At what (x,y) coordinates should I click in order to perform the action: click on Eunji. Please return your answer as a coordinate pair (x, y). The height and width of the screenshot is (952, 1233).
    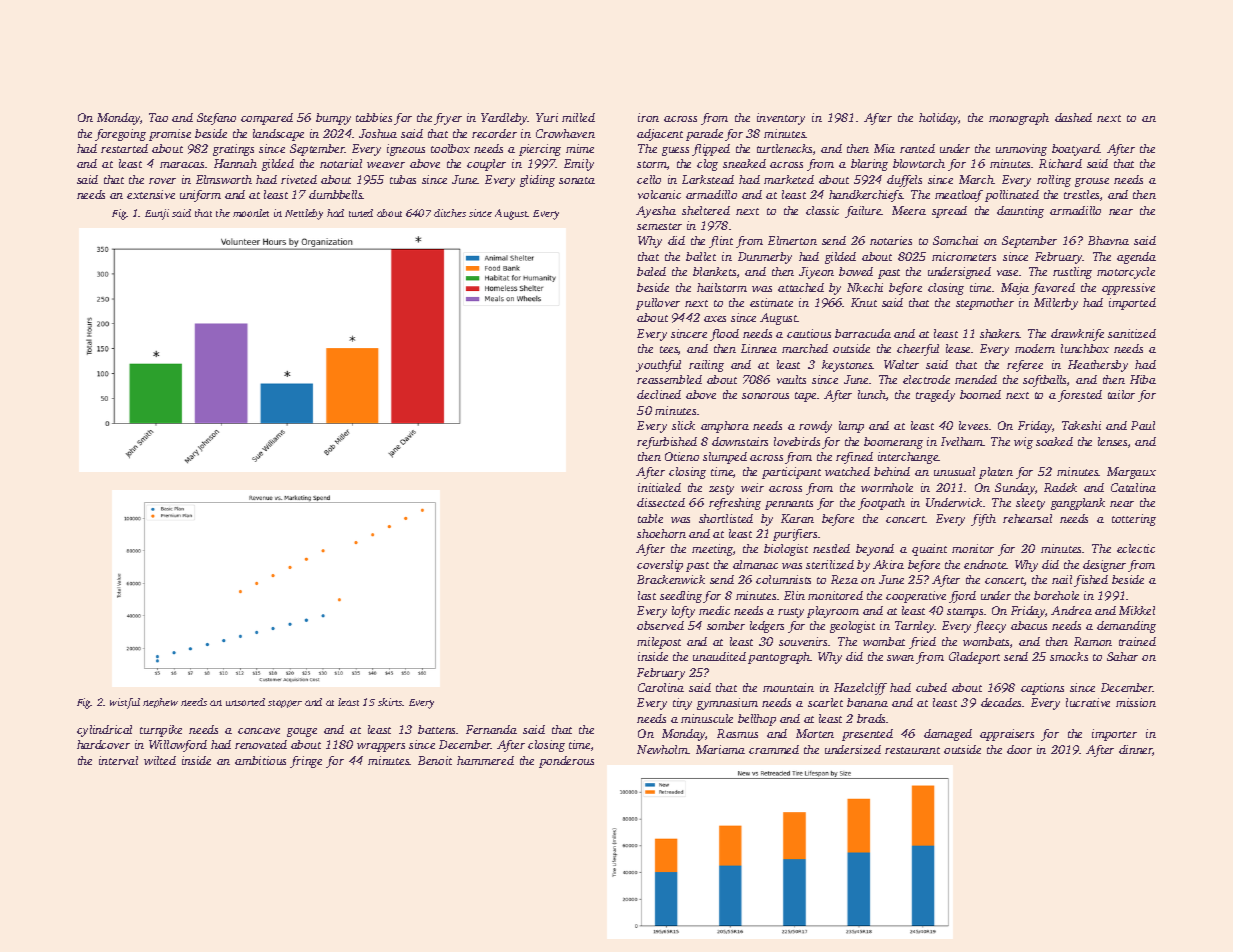
    Looking at the image, I should click on (157, 214).
